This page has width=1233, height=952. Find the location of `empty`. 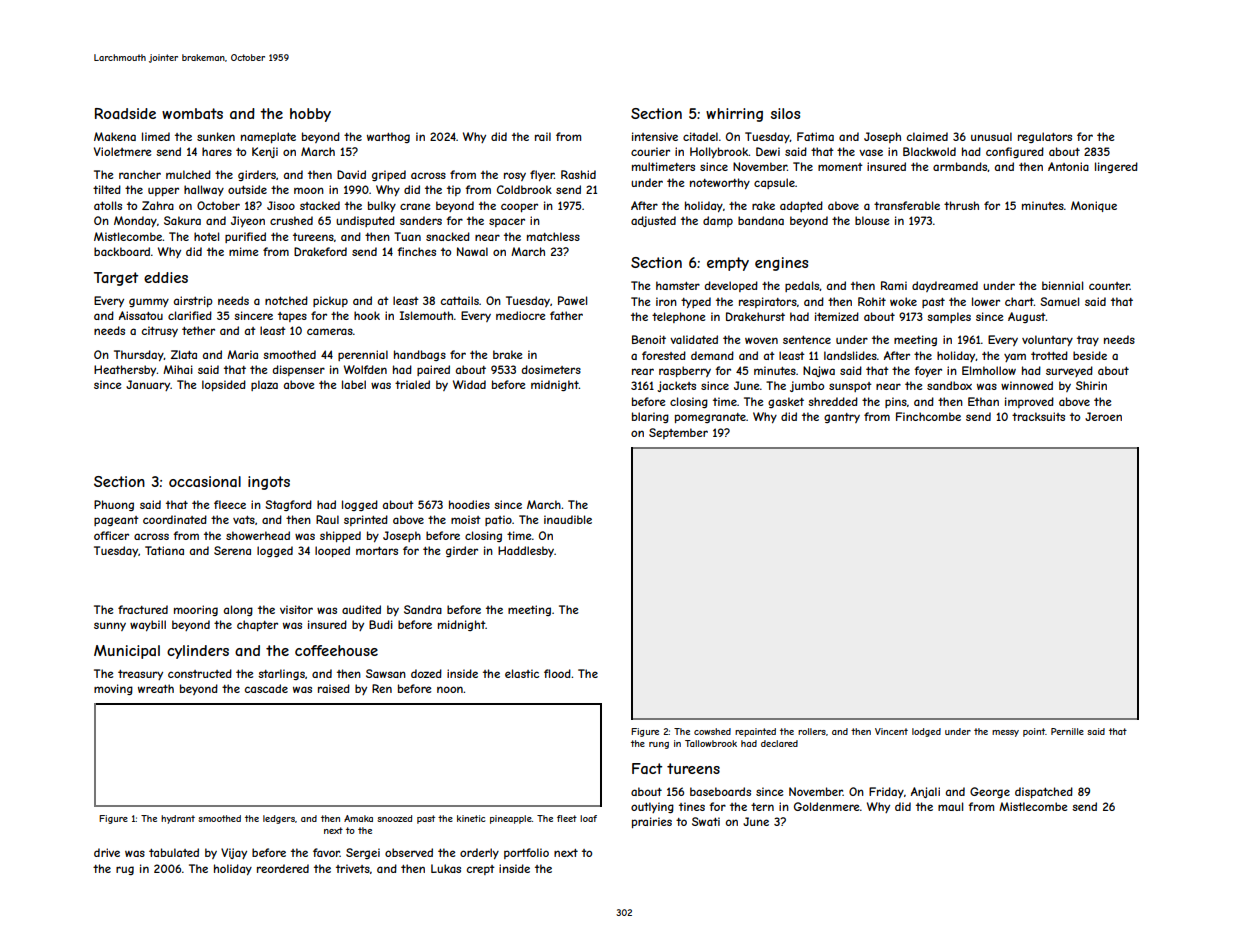

empty is located at coordinates (728, 264).
